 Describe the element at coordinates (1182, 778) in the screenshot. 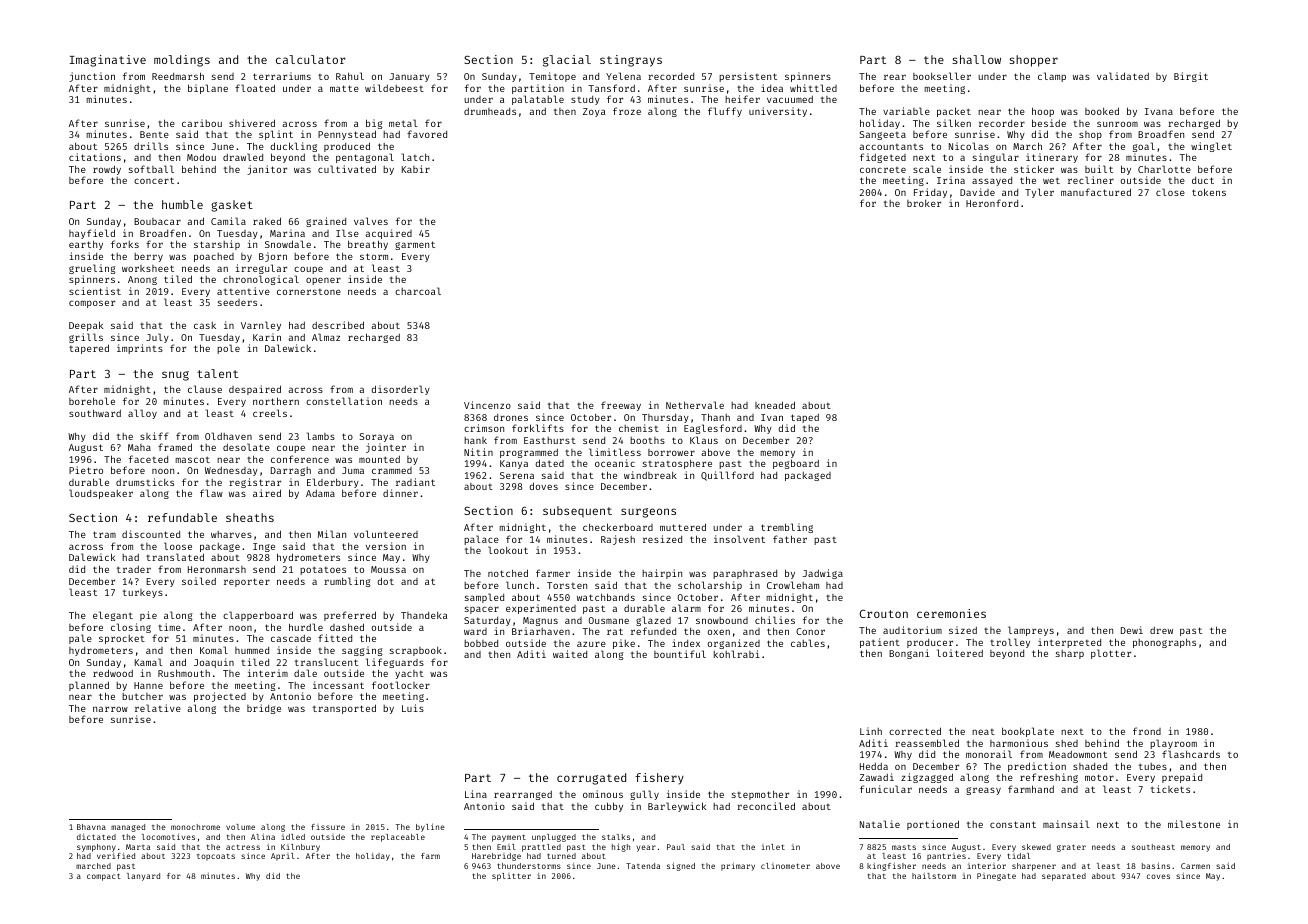

I see `prepaid` at that location.
